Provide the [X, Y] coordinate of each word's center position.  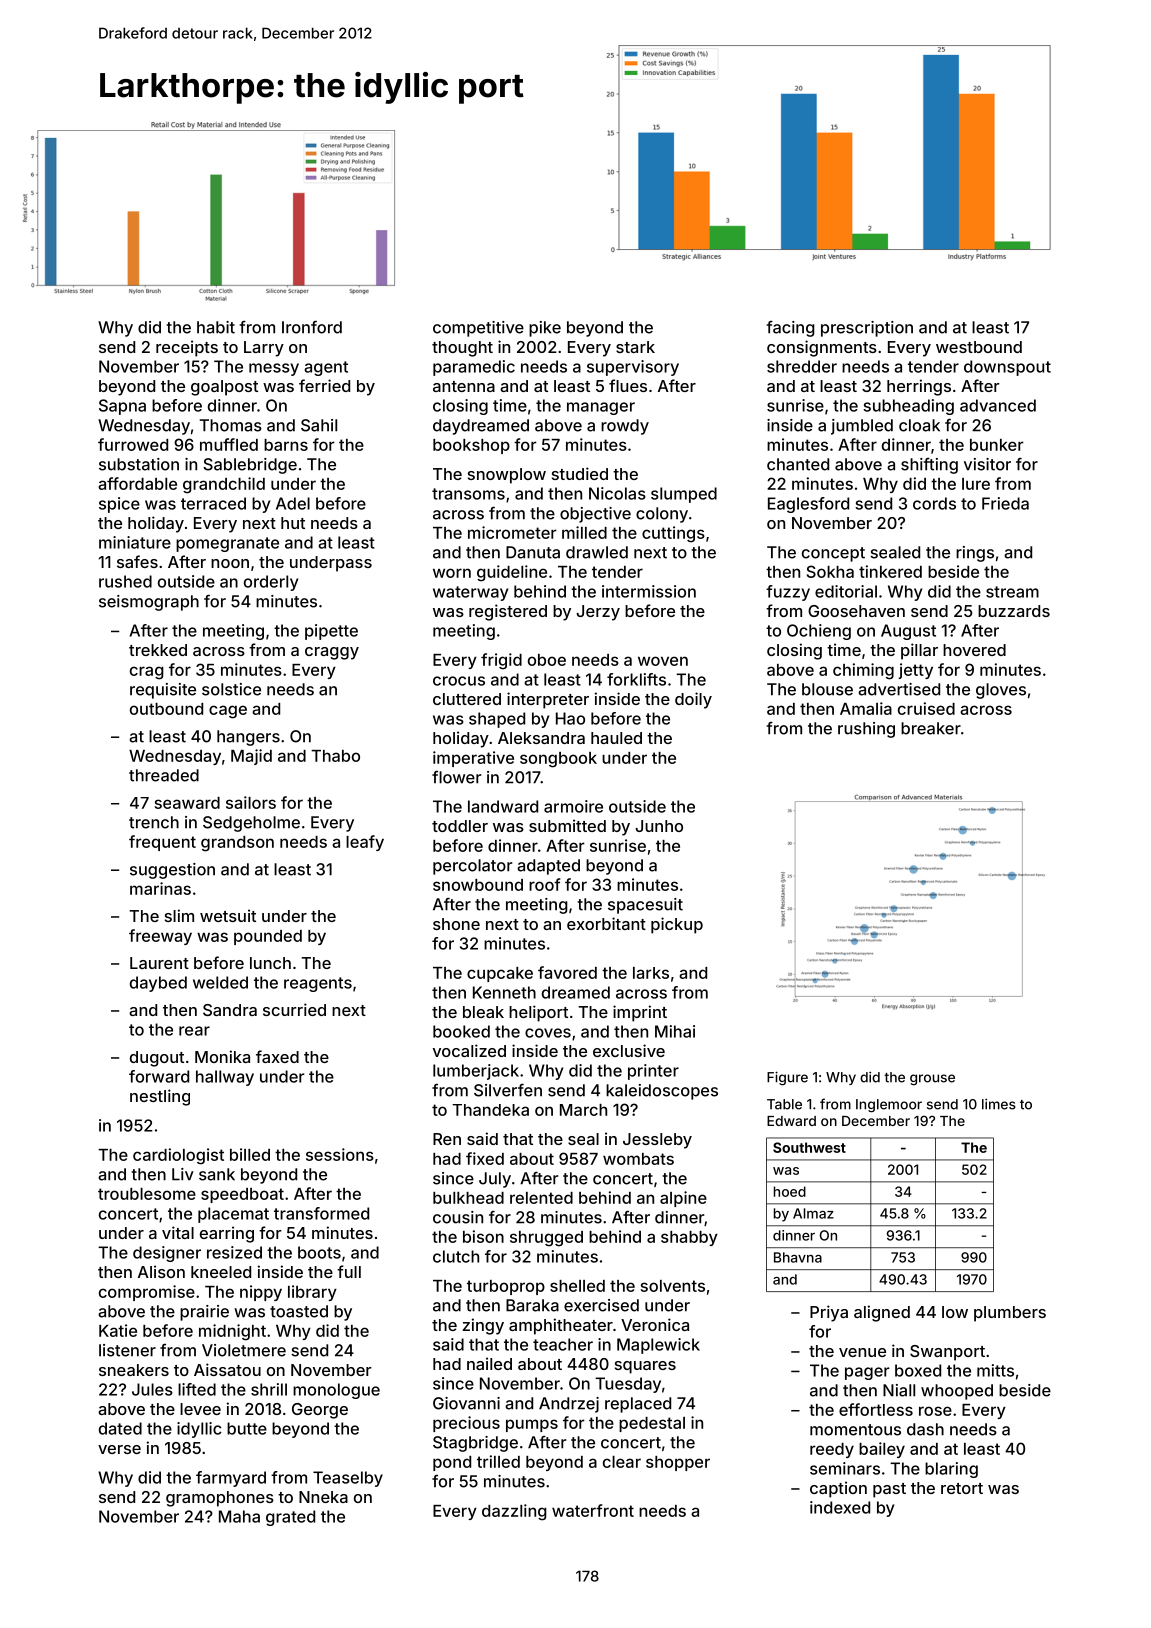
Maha [239, 1516]
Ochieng [819, 632]
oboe [547, 660]
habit [216, 327]
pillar [919, 651]
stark [635, 347]
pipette [331, 632]
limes [999, 1104]
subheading [908, 407]
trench [154, 822]
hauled [616, 738]
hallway [225, 1078]
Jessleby [657, 1141]
